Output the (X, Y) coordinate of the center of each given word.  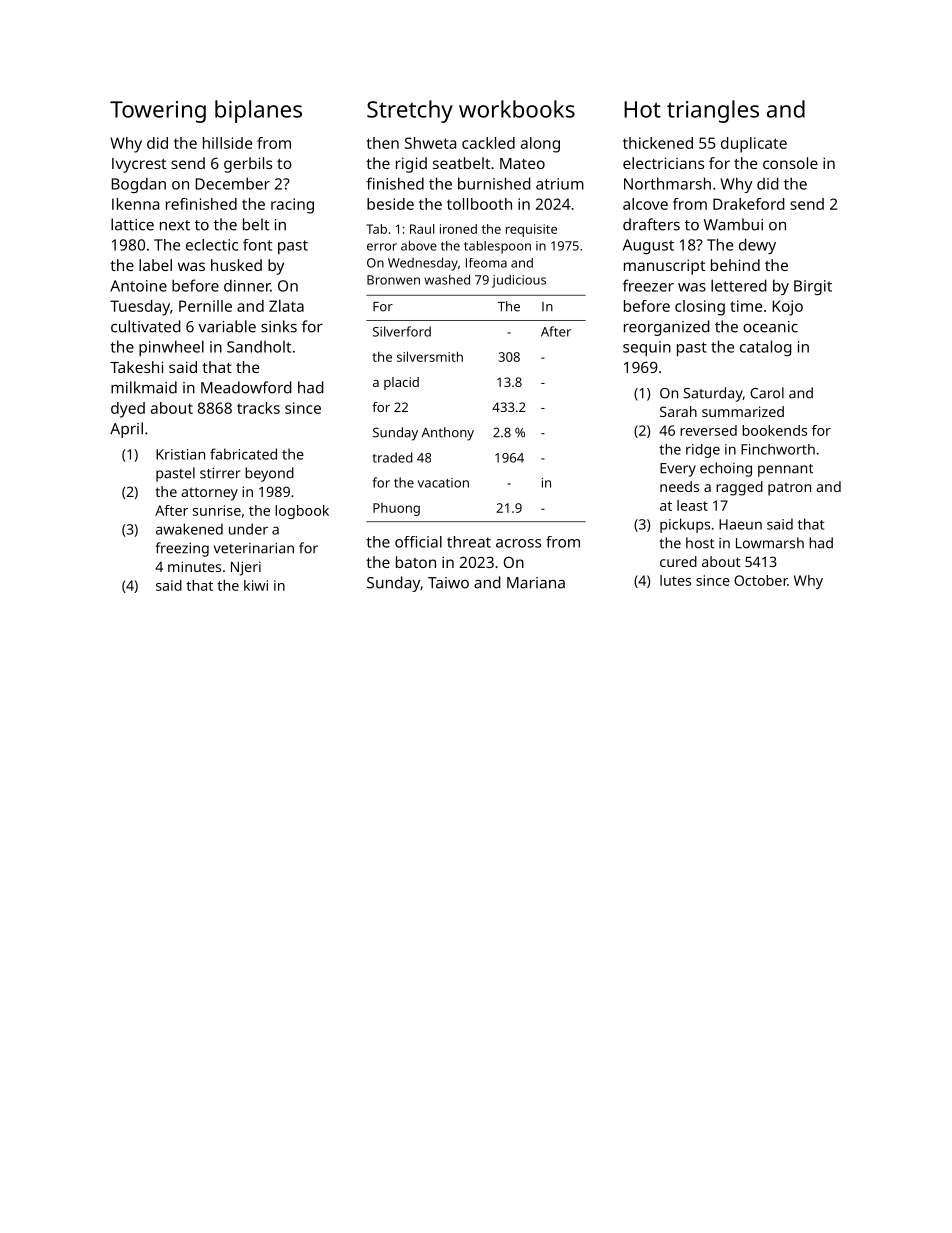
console (790, 163)
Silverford (402, 331)
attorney (209, 494)
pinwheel (171, 348)
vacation (443, 483)
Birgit (813, 287)
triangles (713, 111)
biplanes (258, 111)
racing (292, 206)
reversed (708, 430)
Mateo (522, 163)
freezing (182, 549)
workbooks (517, 109)
